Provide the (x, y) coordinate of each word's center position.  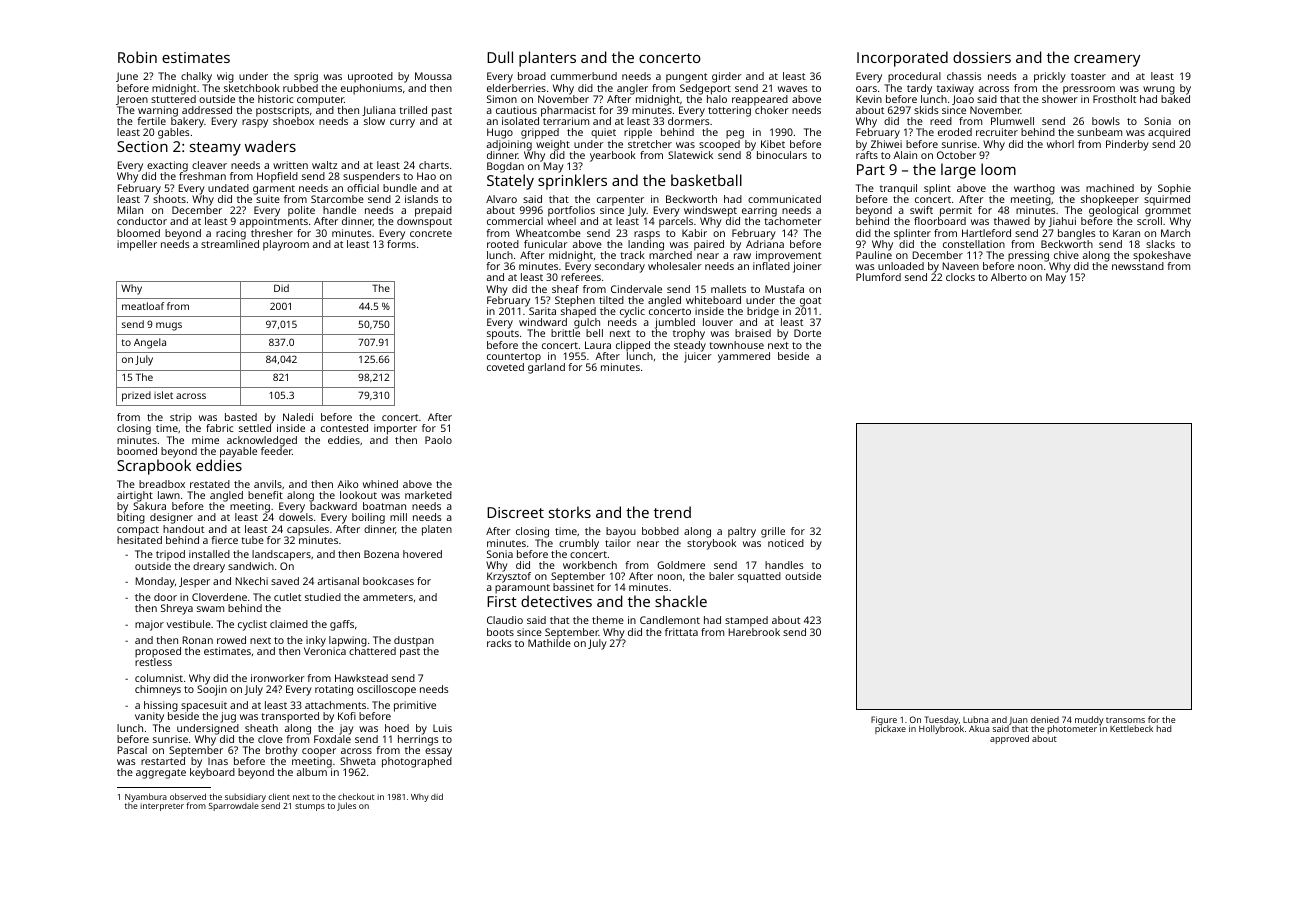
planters (547, 59)
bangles (1076, 234)
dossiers (982, 57)
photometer (1072, 730)
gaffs (342, 625)
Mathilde (549, 643)
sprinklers (572, 182)
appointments (274, 223)
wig (225, 77)
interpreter (162, 807)
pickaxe (890, 730)
